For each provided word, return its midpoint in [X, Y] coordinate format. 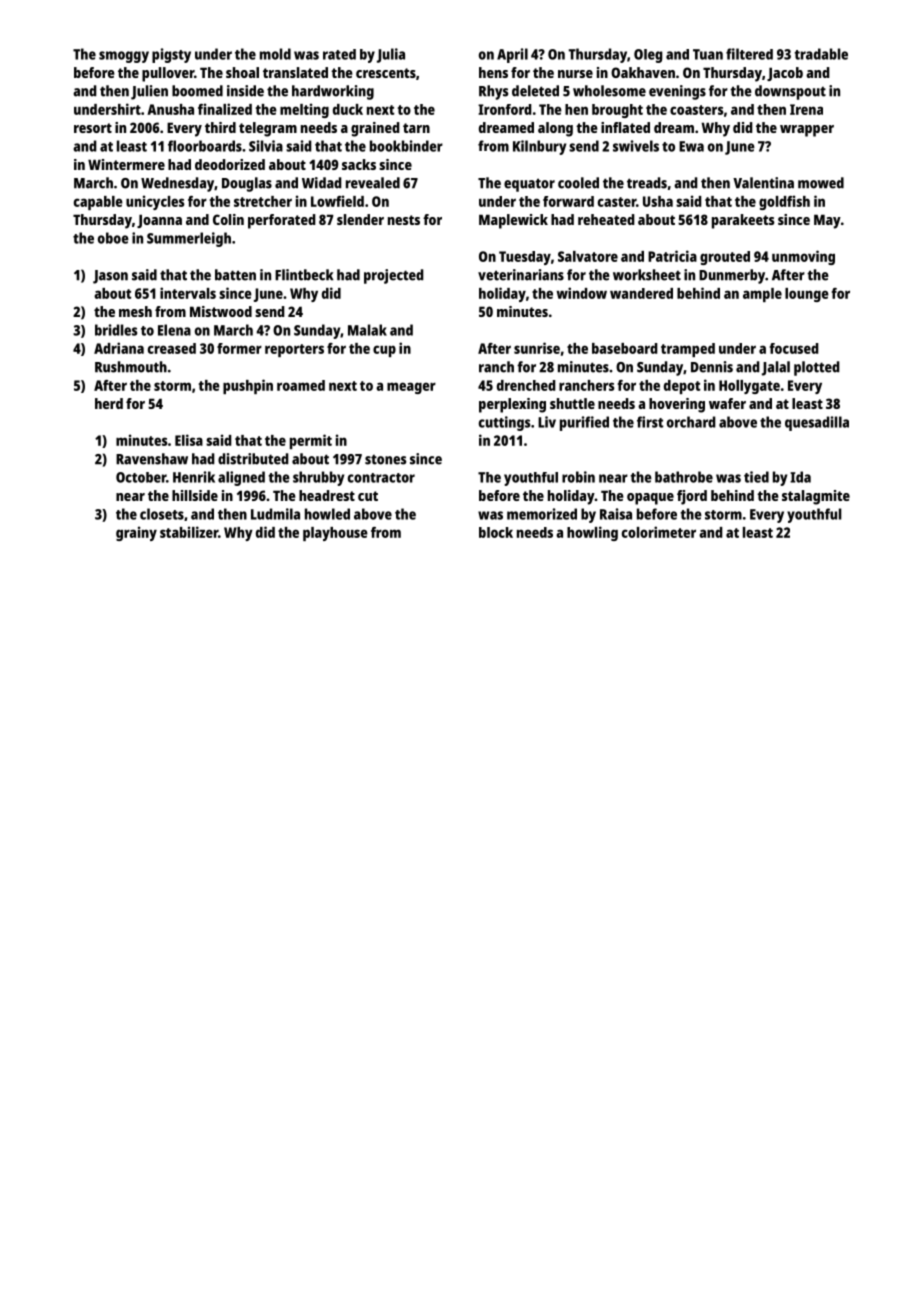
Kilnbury [539, 147]
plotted [817, 368]
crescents [386, 73]
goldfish [784, 202]
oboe [113, 238]
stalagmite [816, 497]
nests [404, 220]
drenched [526, 385]
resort [93, 128]
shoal [242, 72]
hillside [195, 495]
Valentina [763, 183]
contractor [381, 478]
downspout [790, 92]
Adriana [119, 348]
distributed [253, 459]
